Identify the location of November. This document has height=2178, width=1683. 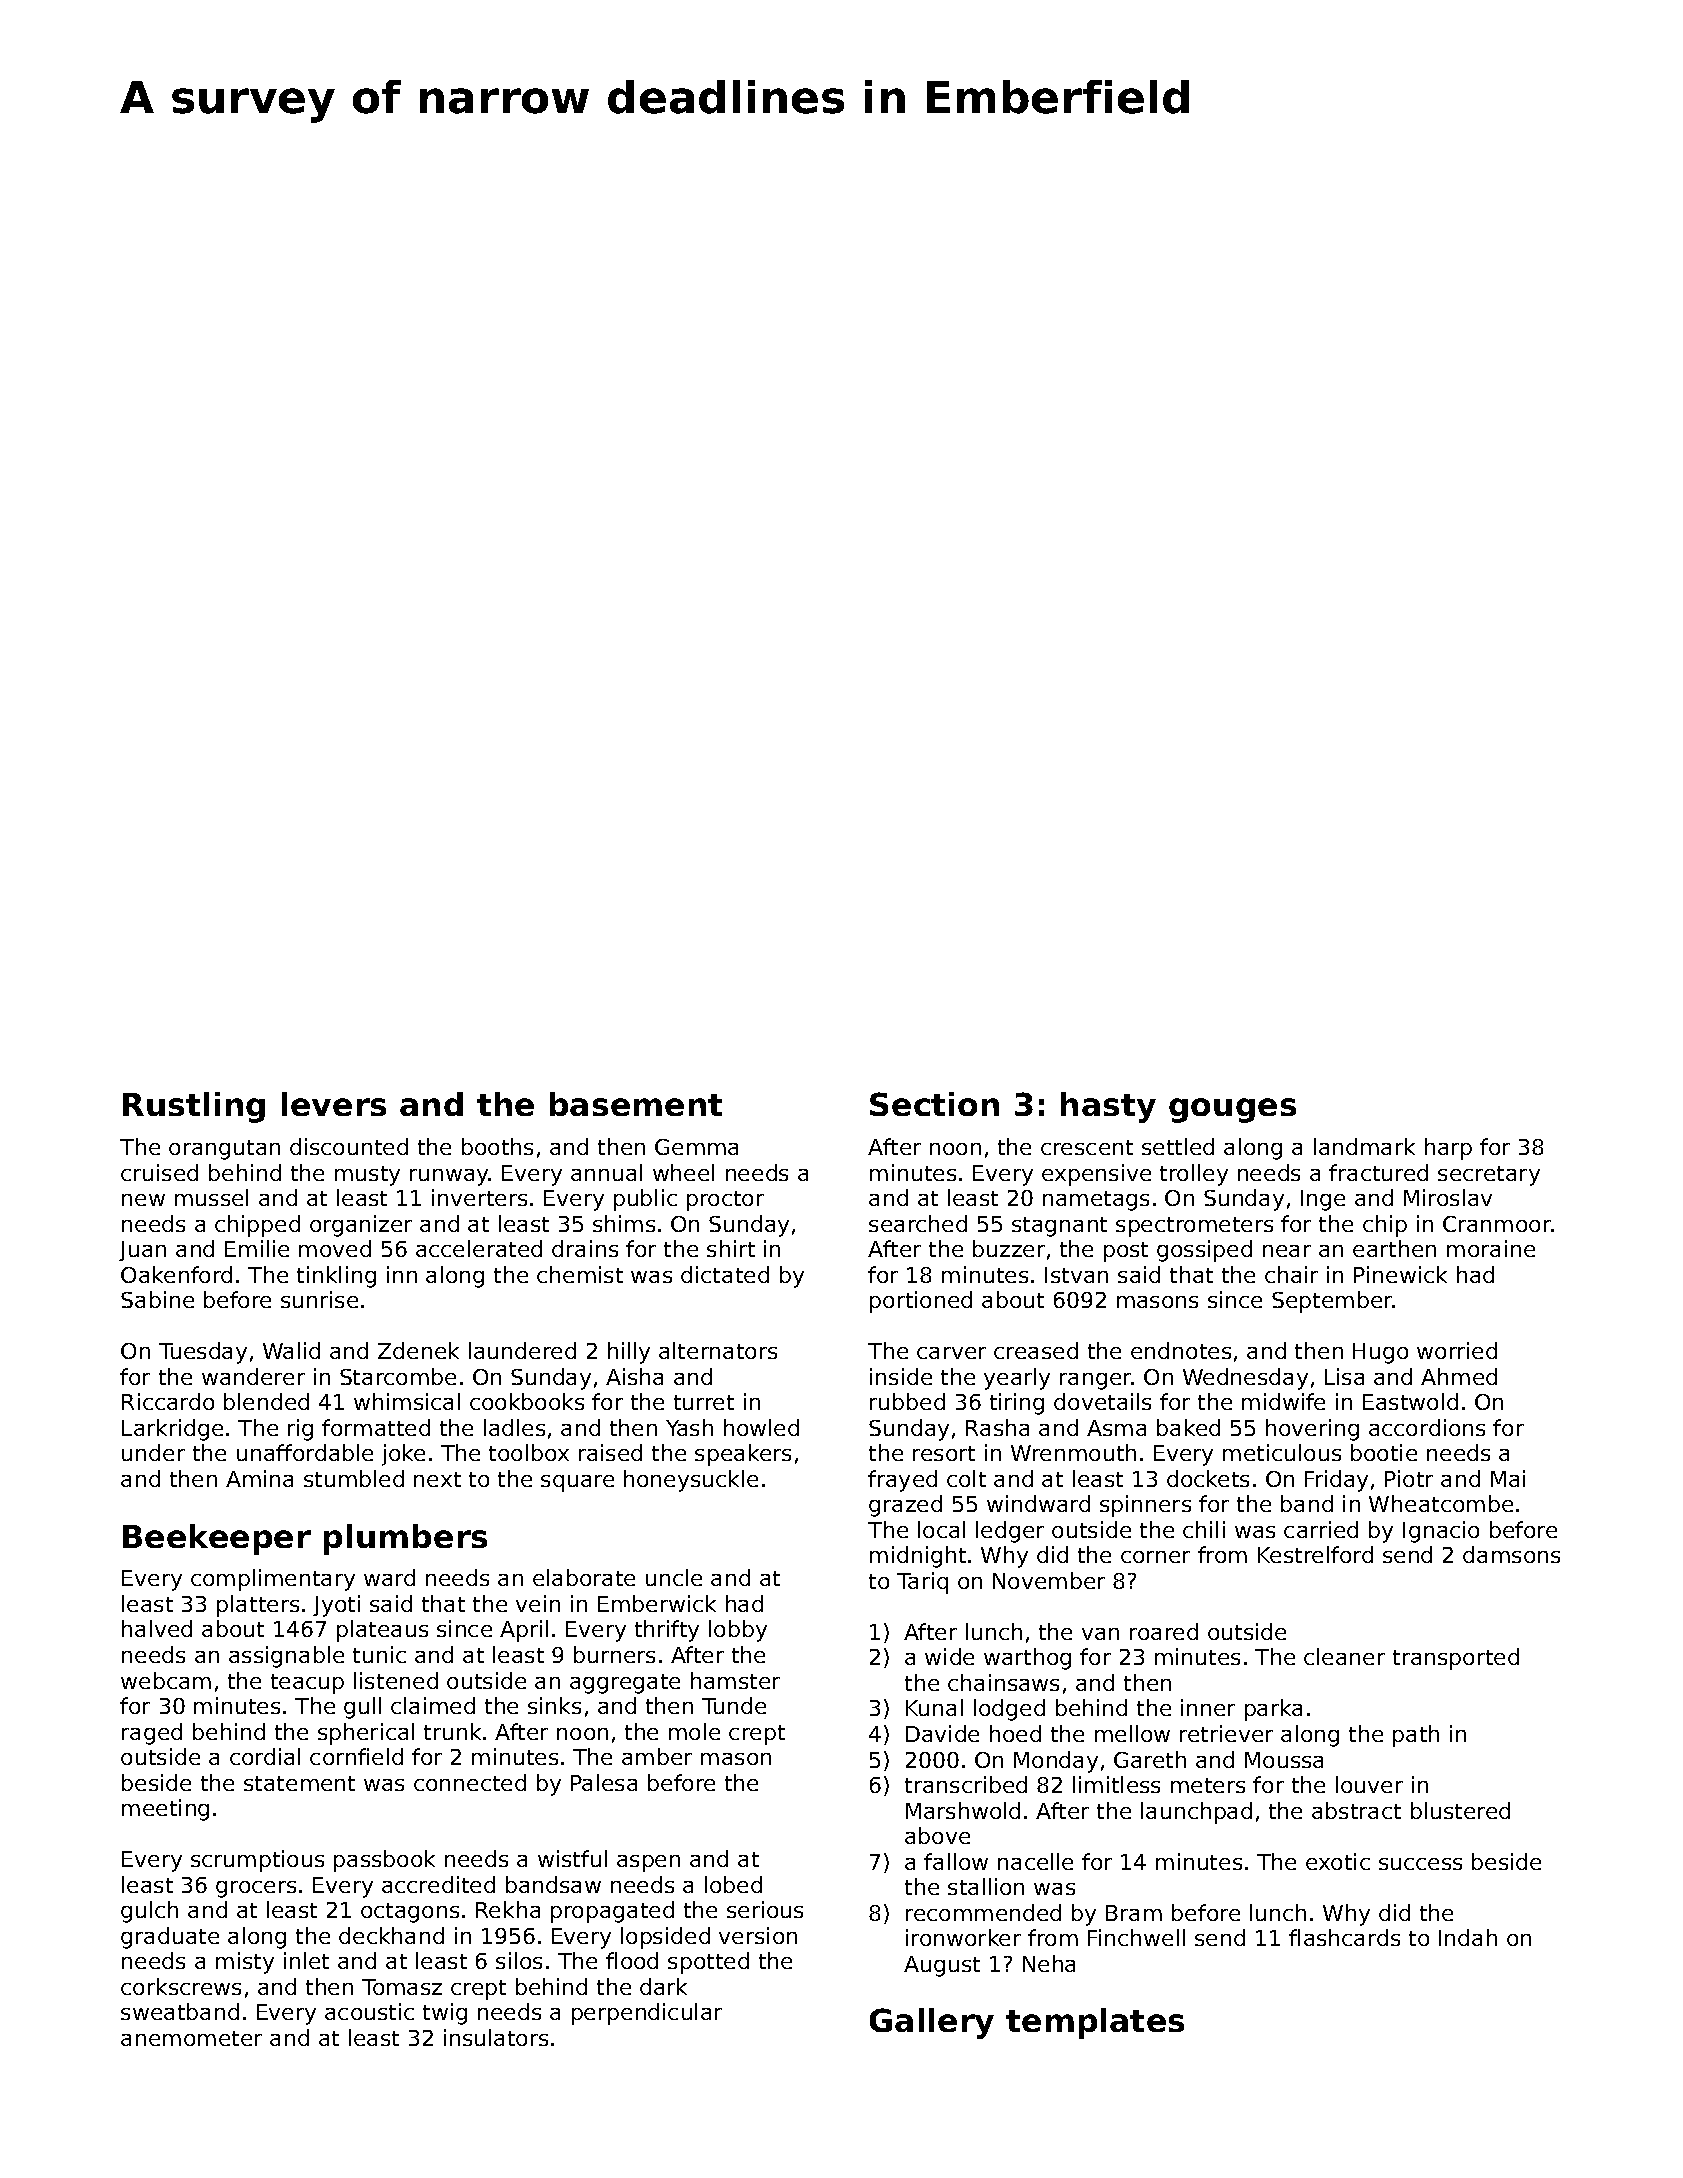
(1049, 1580).
